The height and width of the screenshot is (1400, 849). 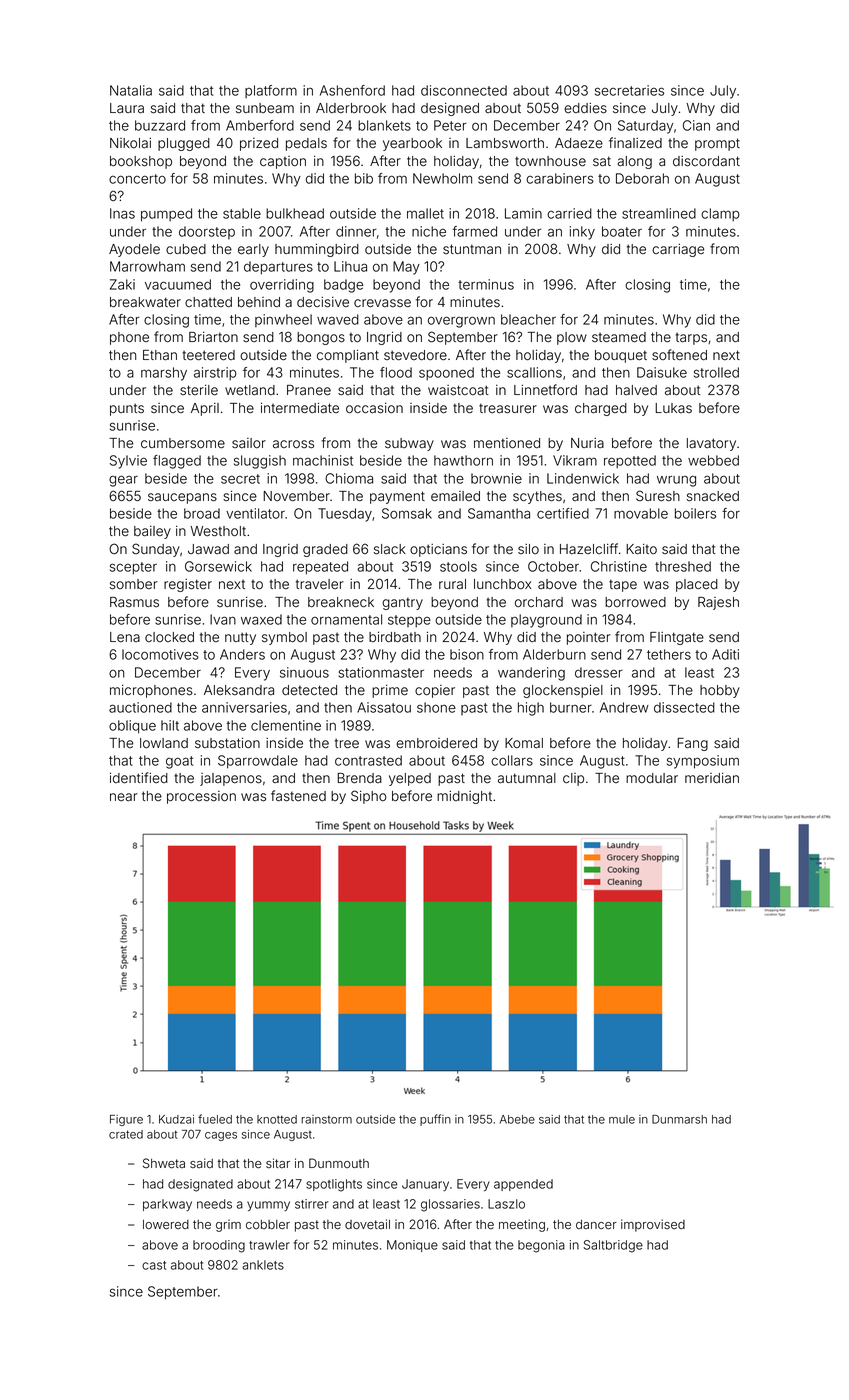 What do you see at coordinates (201, 797) in the screenshot?
I see `procession` at bounding box center [201, 797].
